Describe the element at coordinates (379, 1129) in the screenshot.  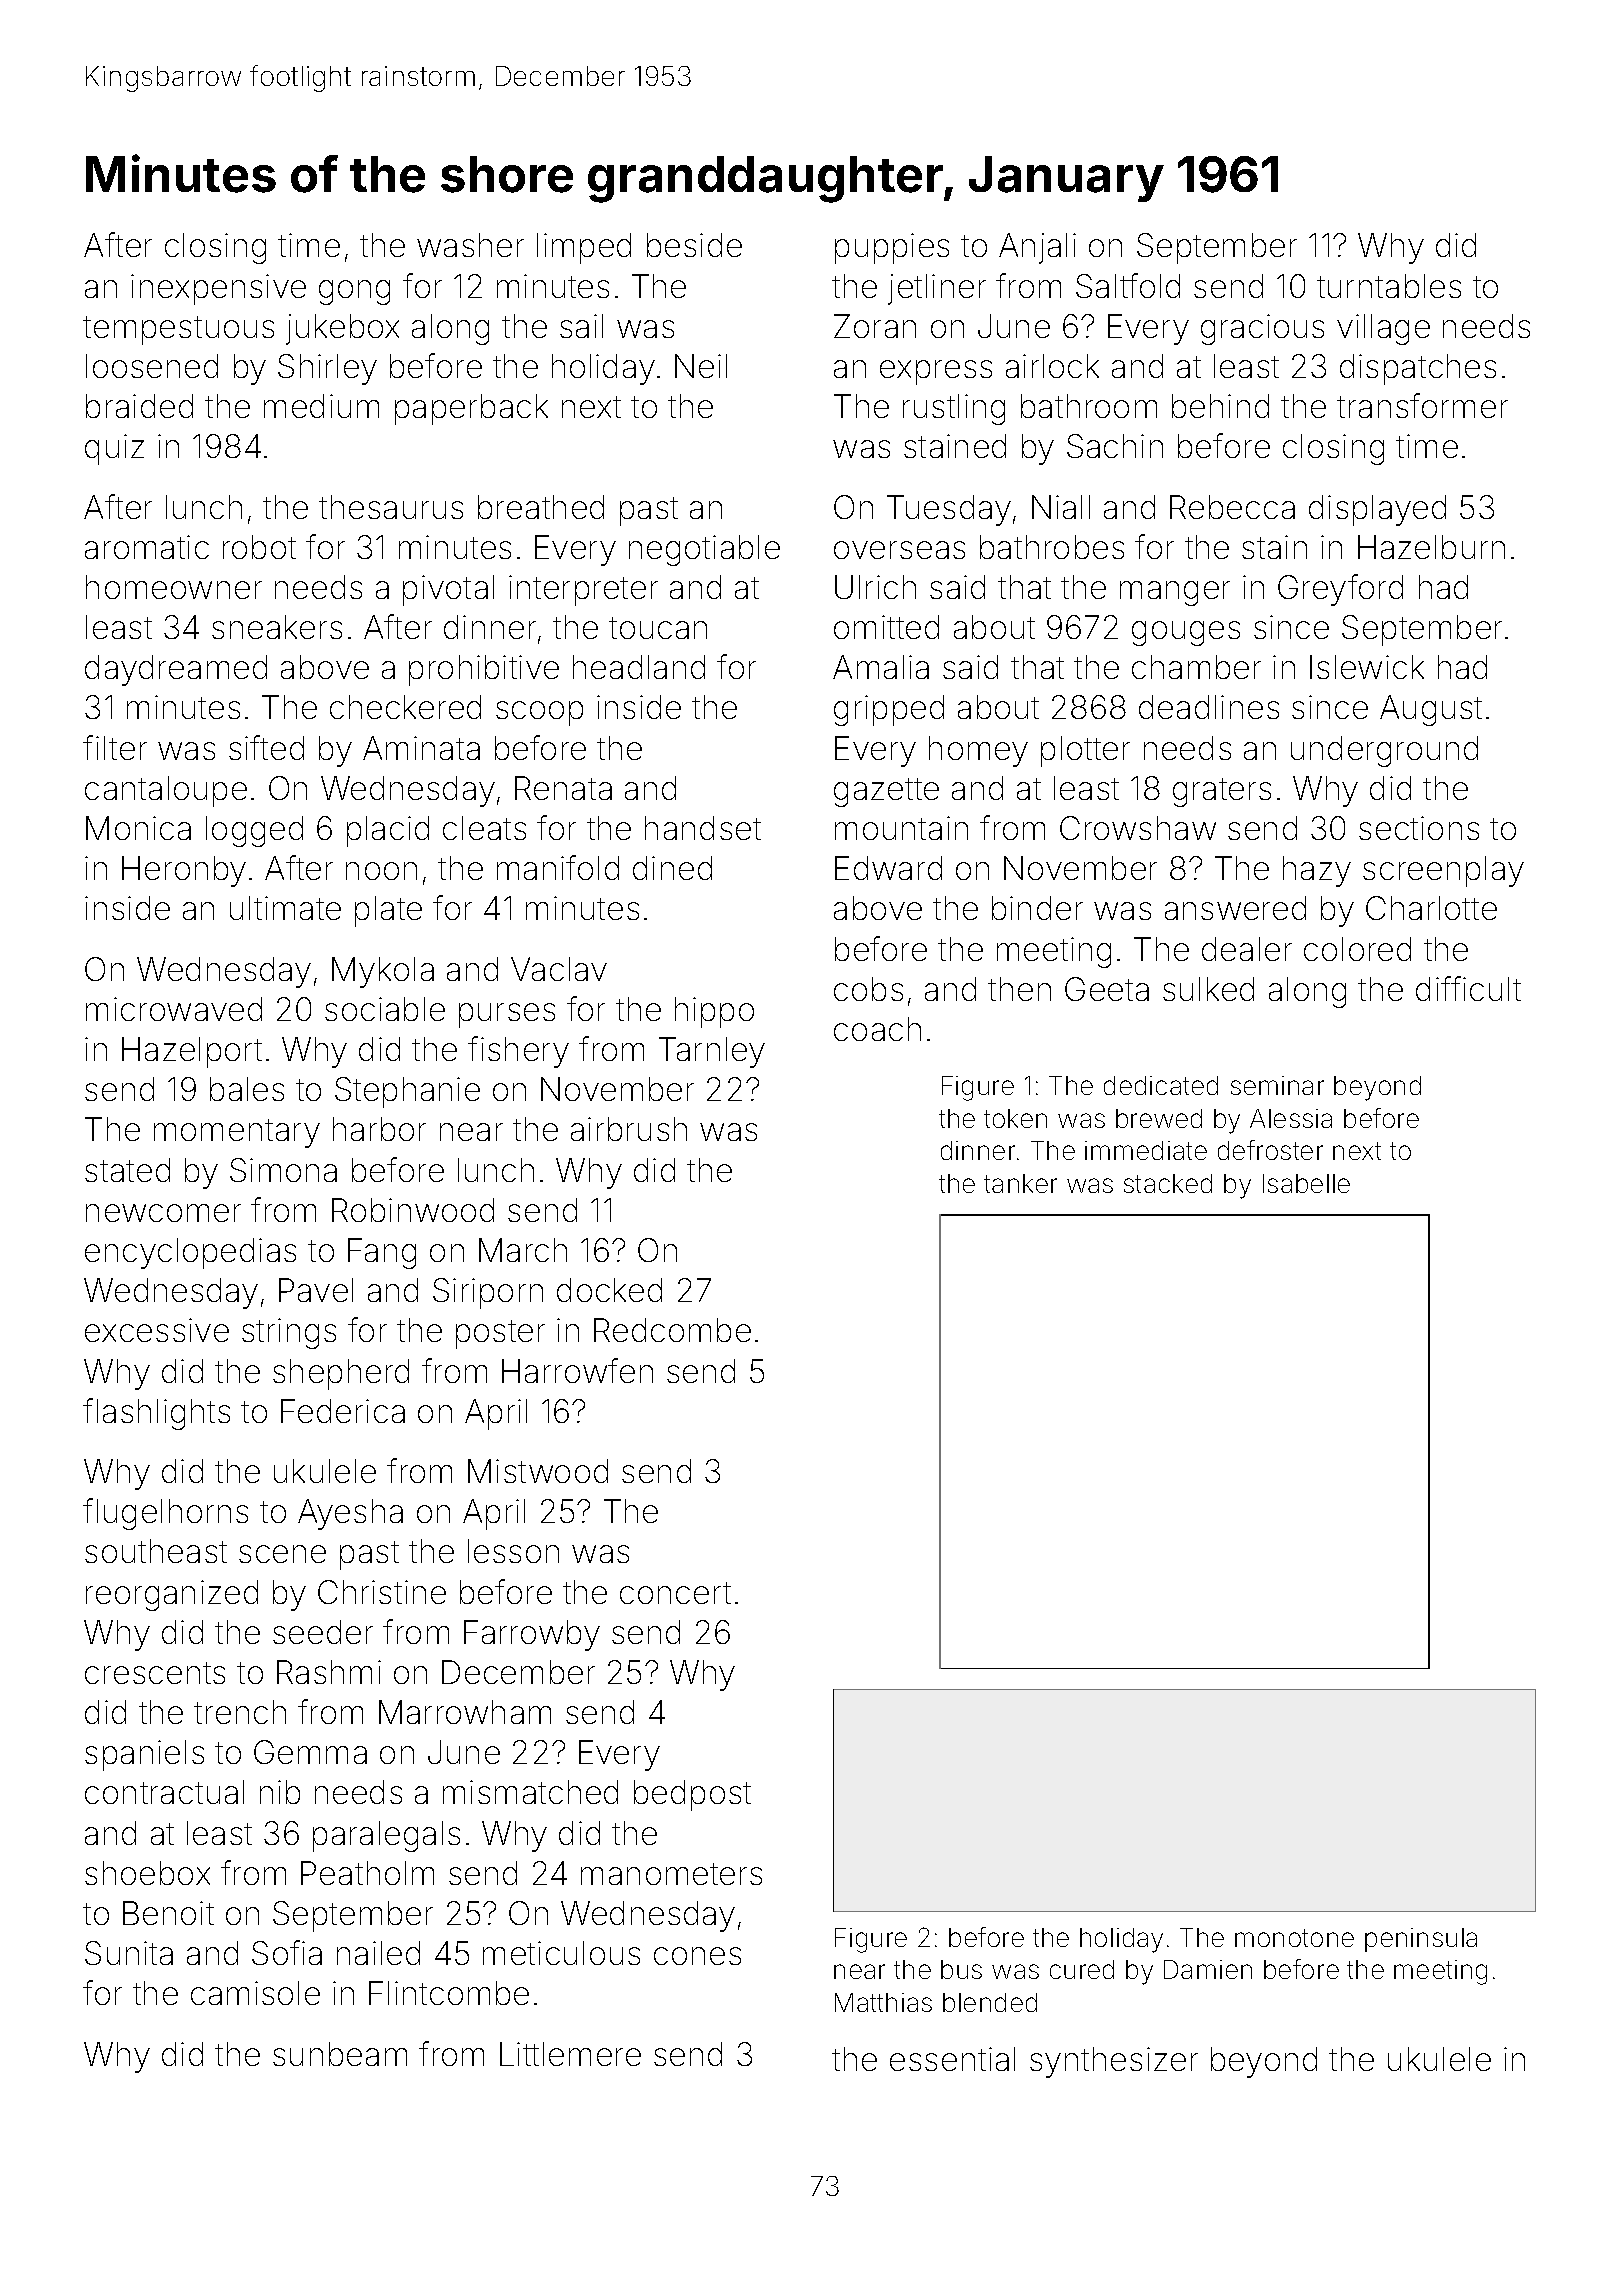
I see `harbor` at that location.
